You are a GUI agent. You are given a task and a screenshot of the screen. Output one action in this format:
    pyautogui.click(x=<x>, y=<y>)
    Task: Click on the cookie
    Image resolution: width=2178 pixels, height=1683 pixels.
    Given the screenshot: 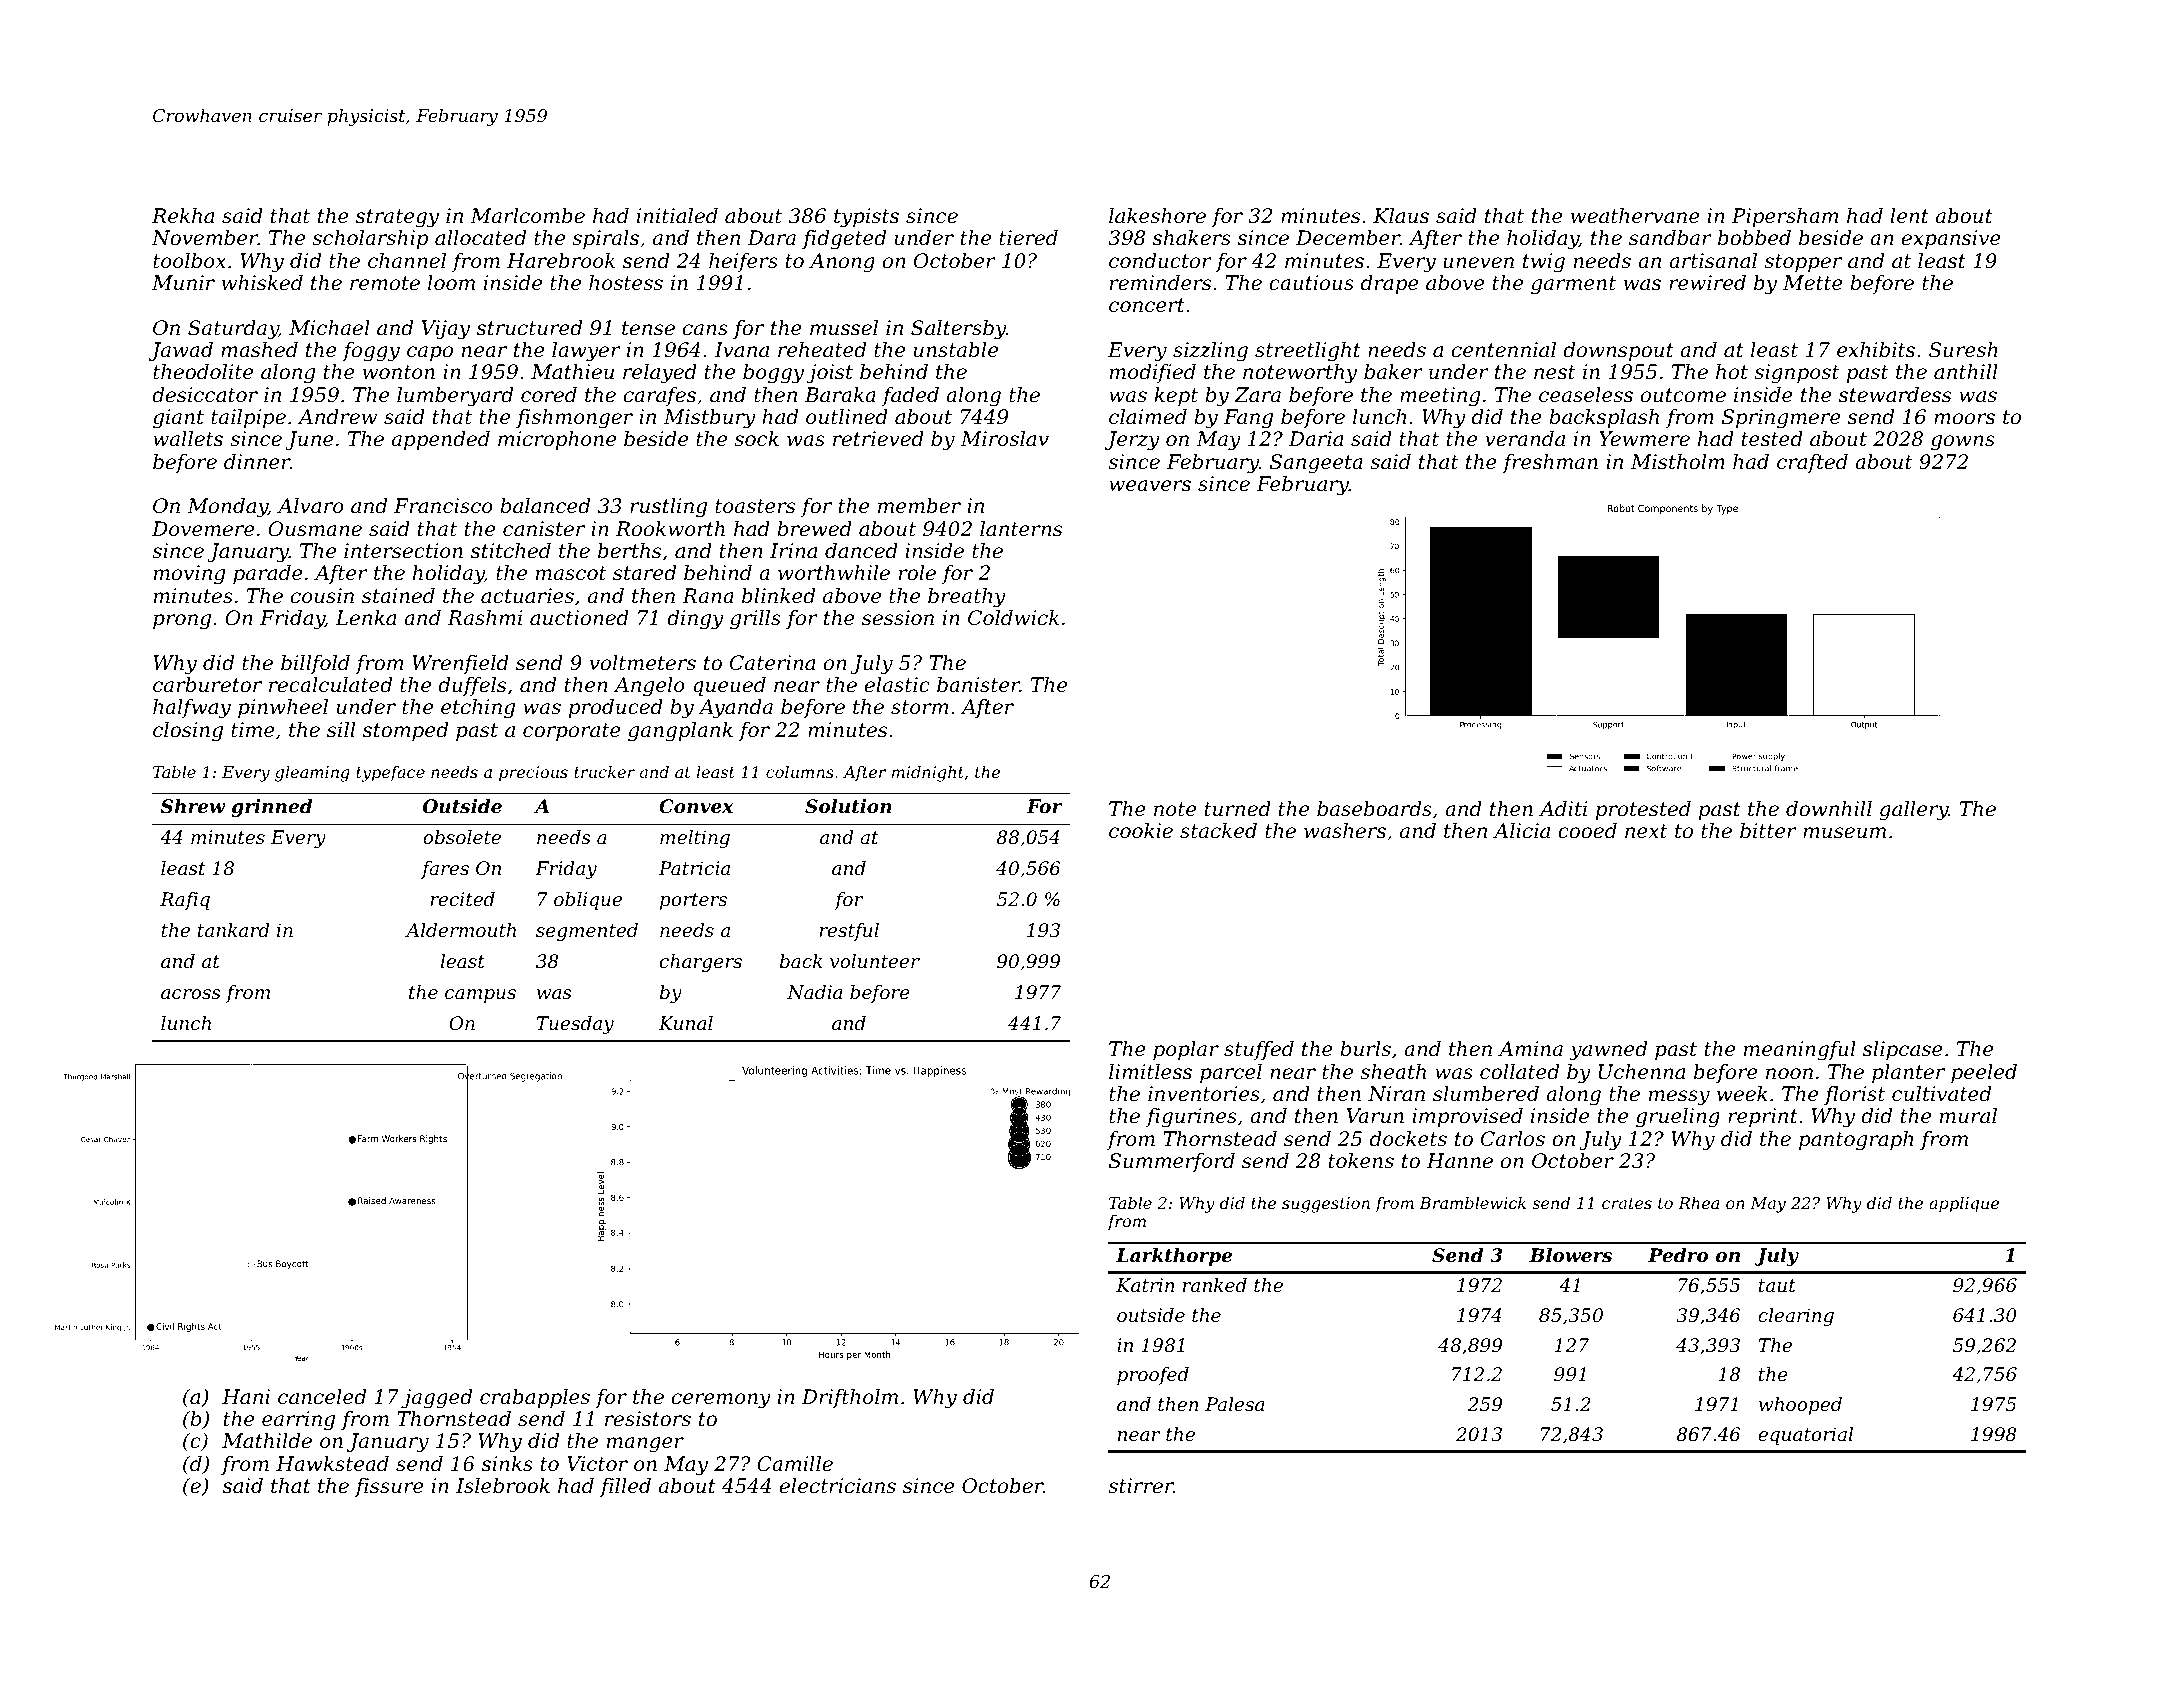 What is the action you would take?
    pyautogui.click(x=1141, y=831)
